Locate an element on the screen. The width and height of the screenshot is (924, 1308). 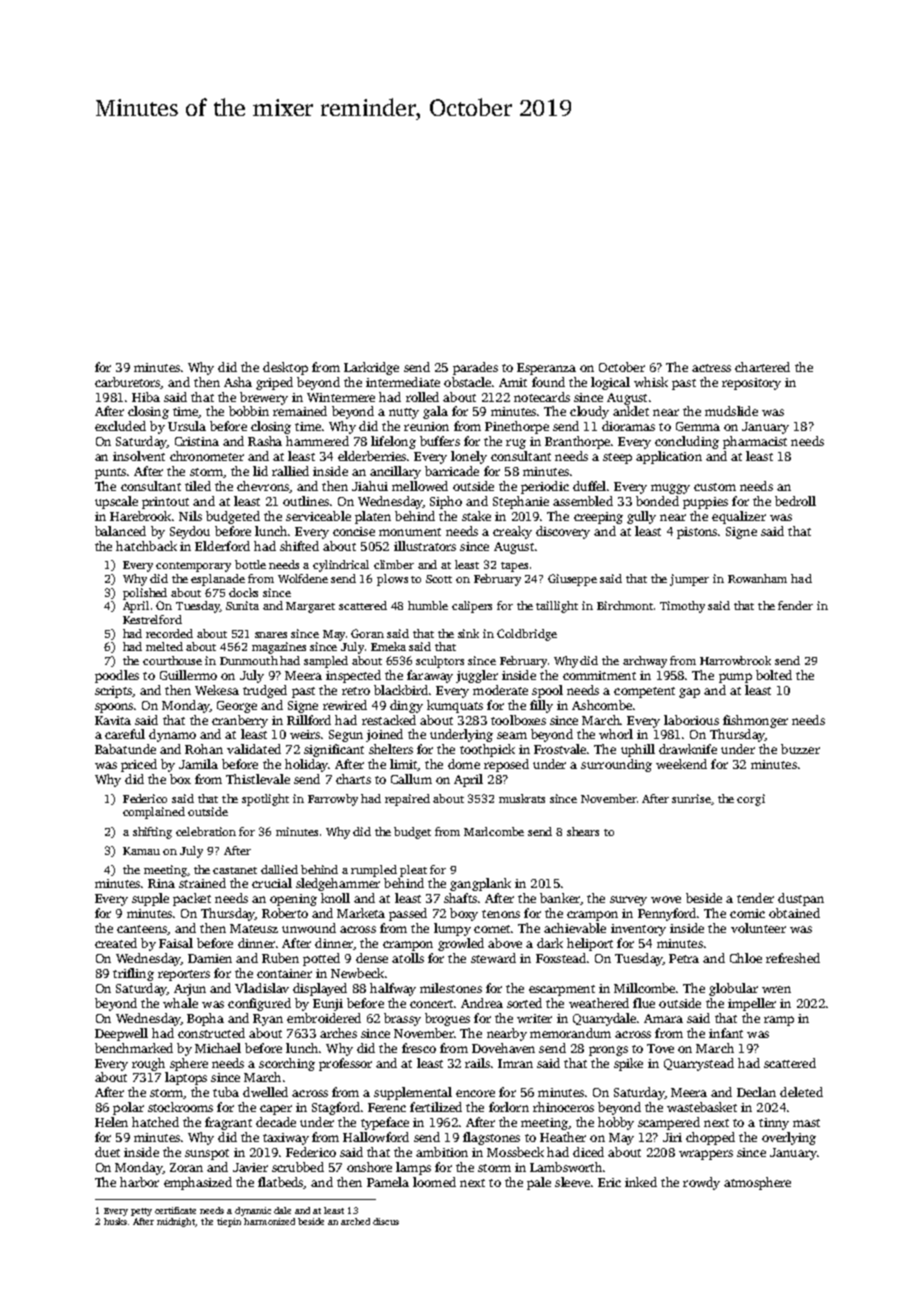
arched is located at coordinates (355, 1221).
